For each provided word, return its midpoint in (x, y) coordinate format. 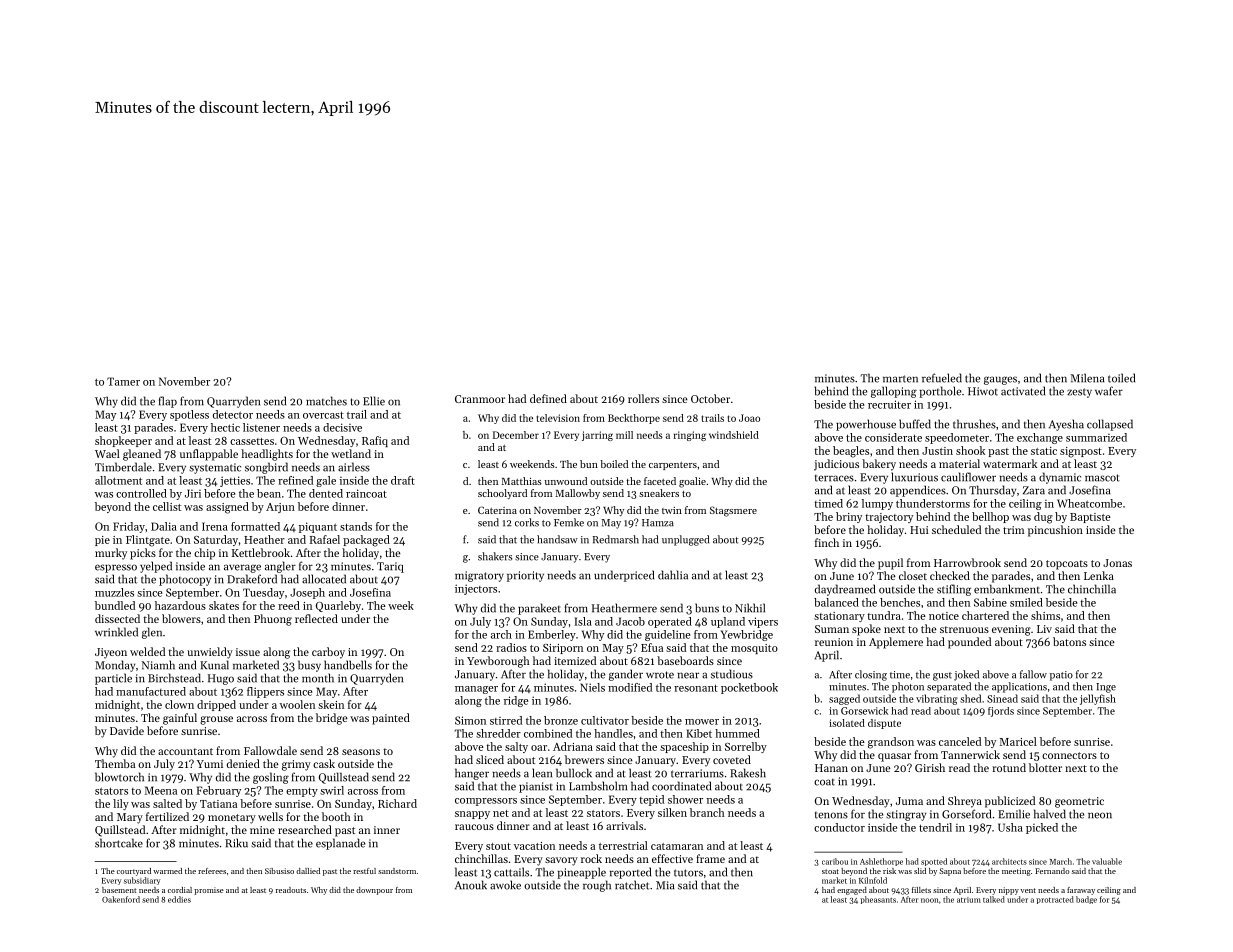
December (516, 435)
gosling (271, 778)
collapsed (1110, 425)
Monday (115, 666)
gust (942, 676)
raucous (474, 827)
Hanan (831, 768)
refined (295, 480)
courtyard (134, 872)
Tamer (123, 381)
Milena (1087, 378)
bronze (561, 720)
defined (548, 398)
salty (516, 747)
